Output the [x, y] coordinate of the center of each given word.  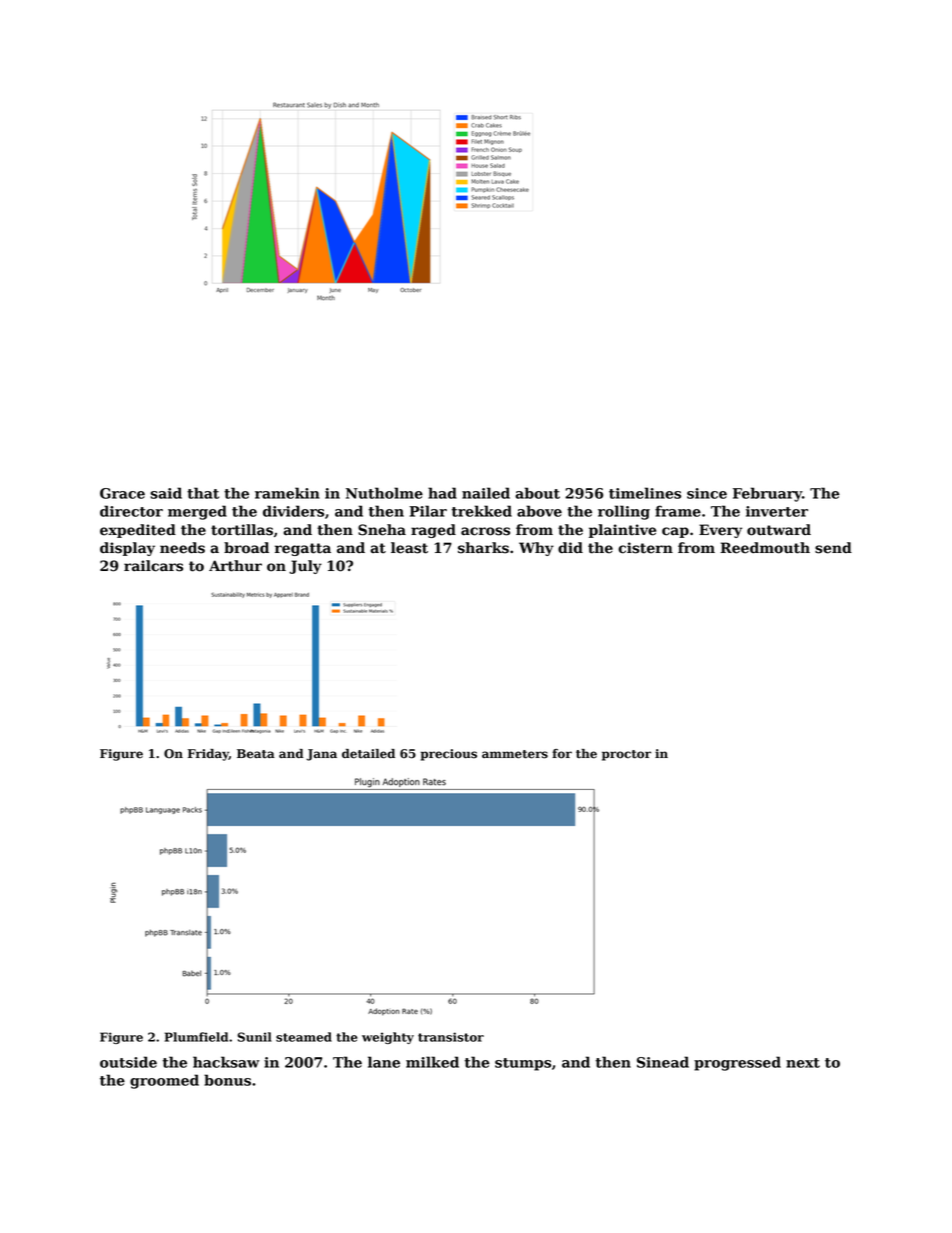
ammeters [515, 754]
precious [449, 755]
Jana [321, 755]
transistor [451, 1037]
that [203, 493]
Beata [256, 754]
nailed [486, 493]
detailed [368, 754]
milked [432, 1062]
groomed [164, 1081]
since [707, 493]
